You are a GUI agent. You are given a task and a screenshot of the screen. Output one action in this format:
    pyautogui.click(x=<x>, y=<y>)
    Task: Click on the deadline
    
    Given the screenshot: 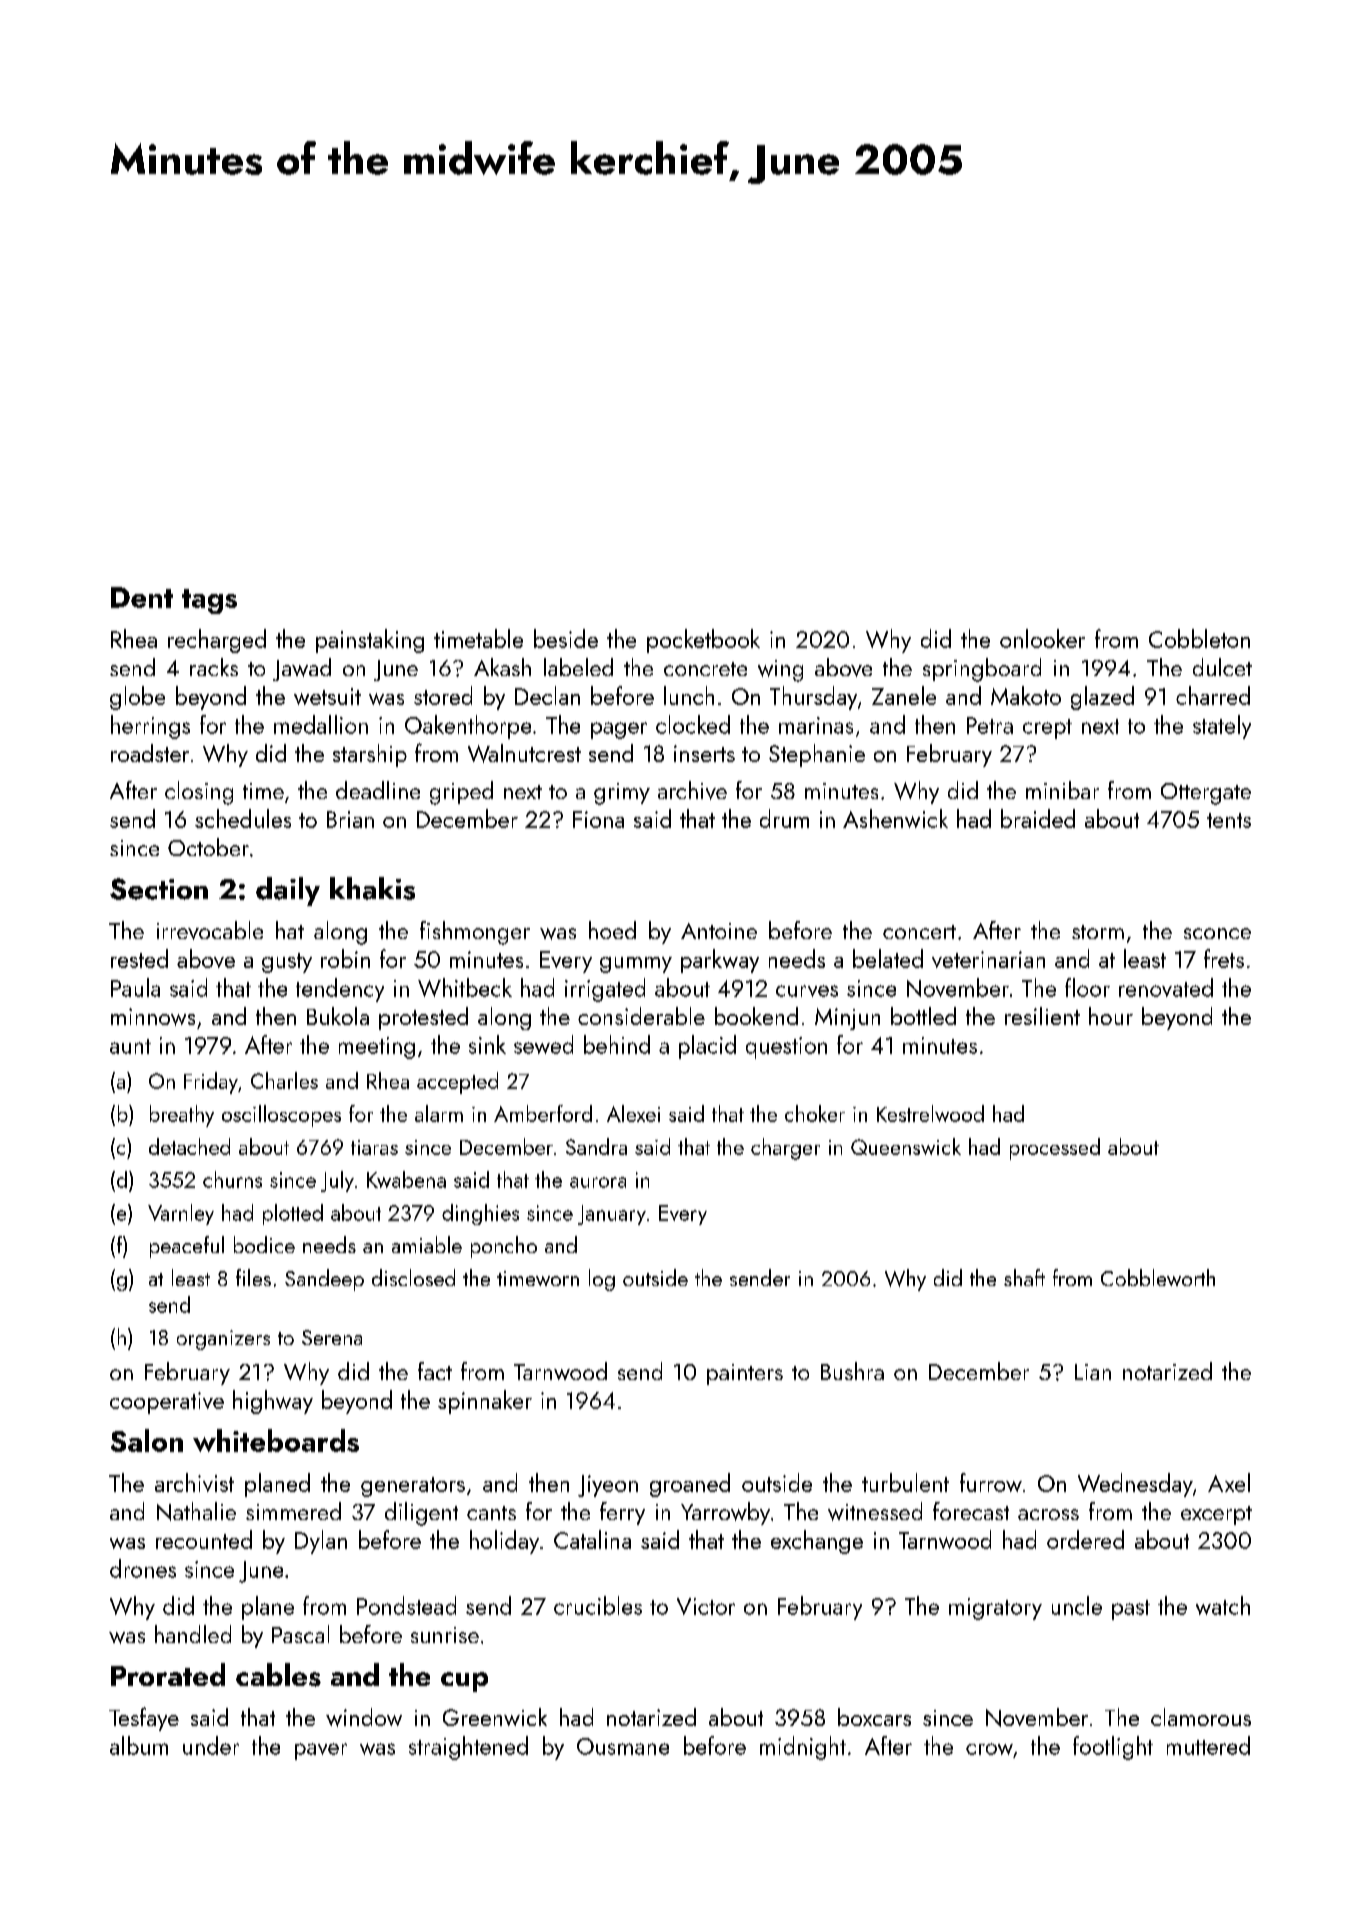 What is the action you would take?
    pyautogui.click(x=378, y=790)
